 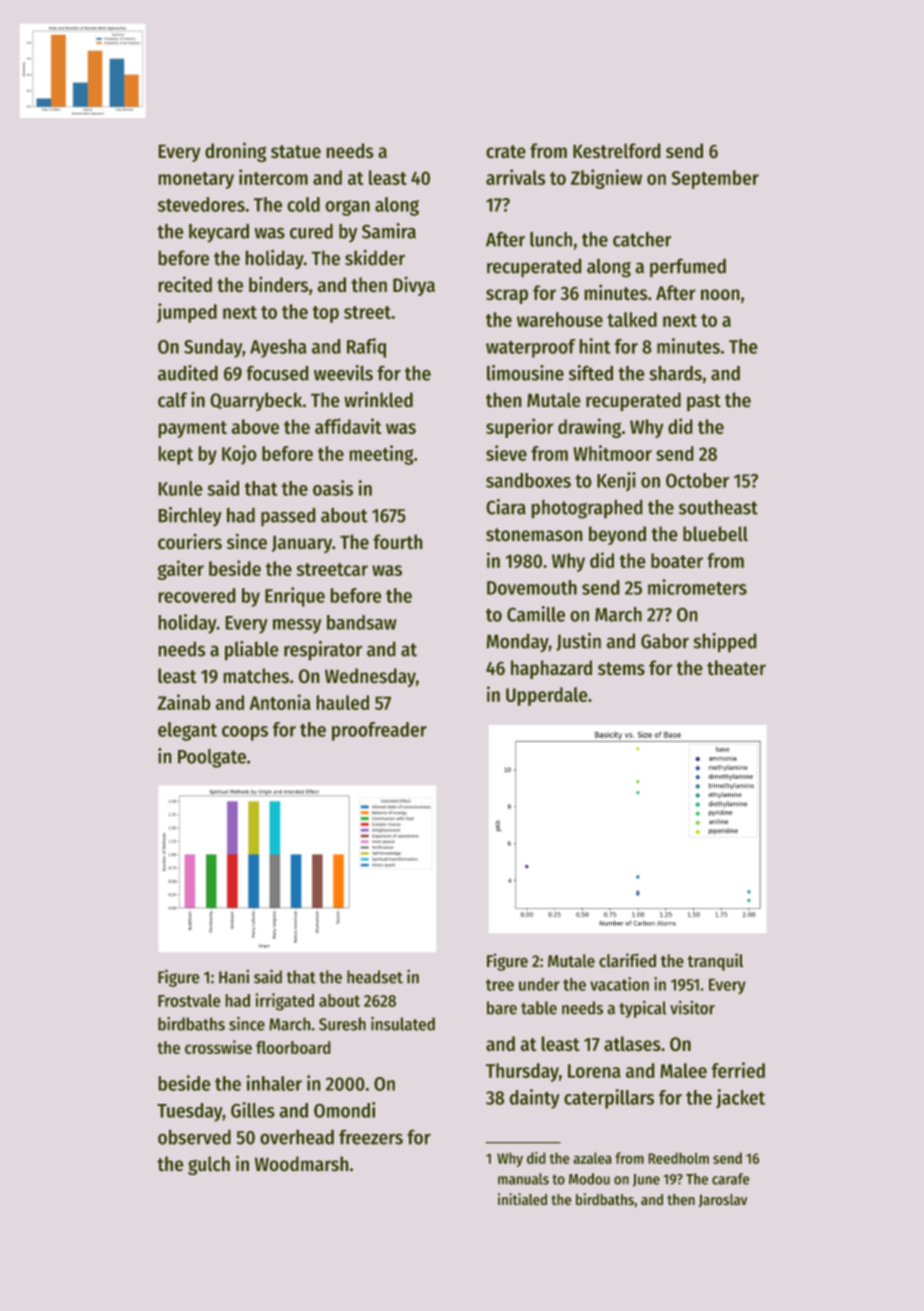 What do you see at coordinates (551, 669) in the screenshot?
I see `haphazard` at bounding box center [551, 669].
